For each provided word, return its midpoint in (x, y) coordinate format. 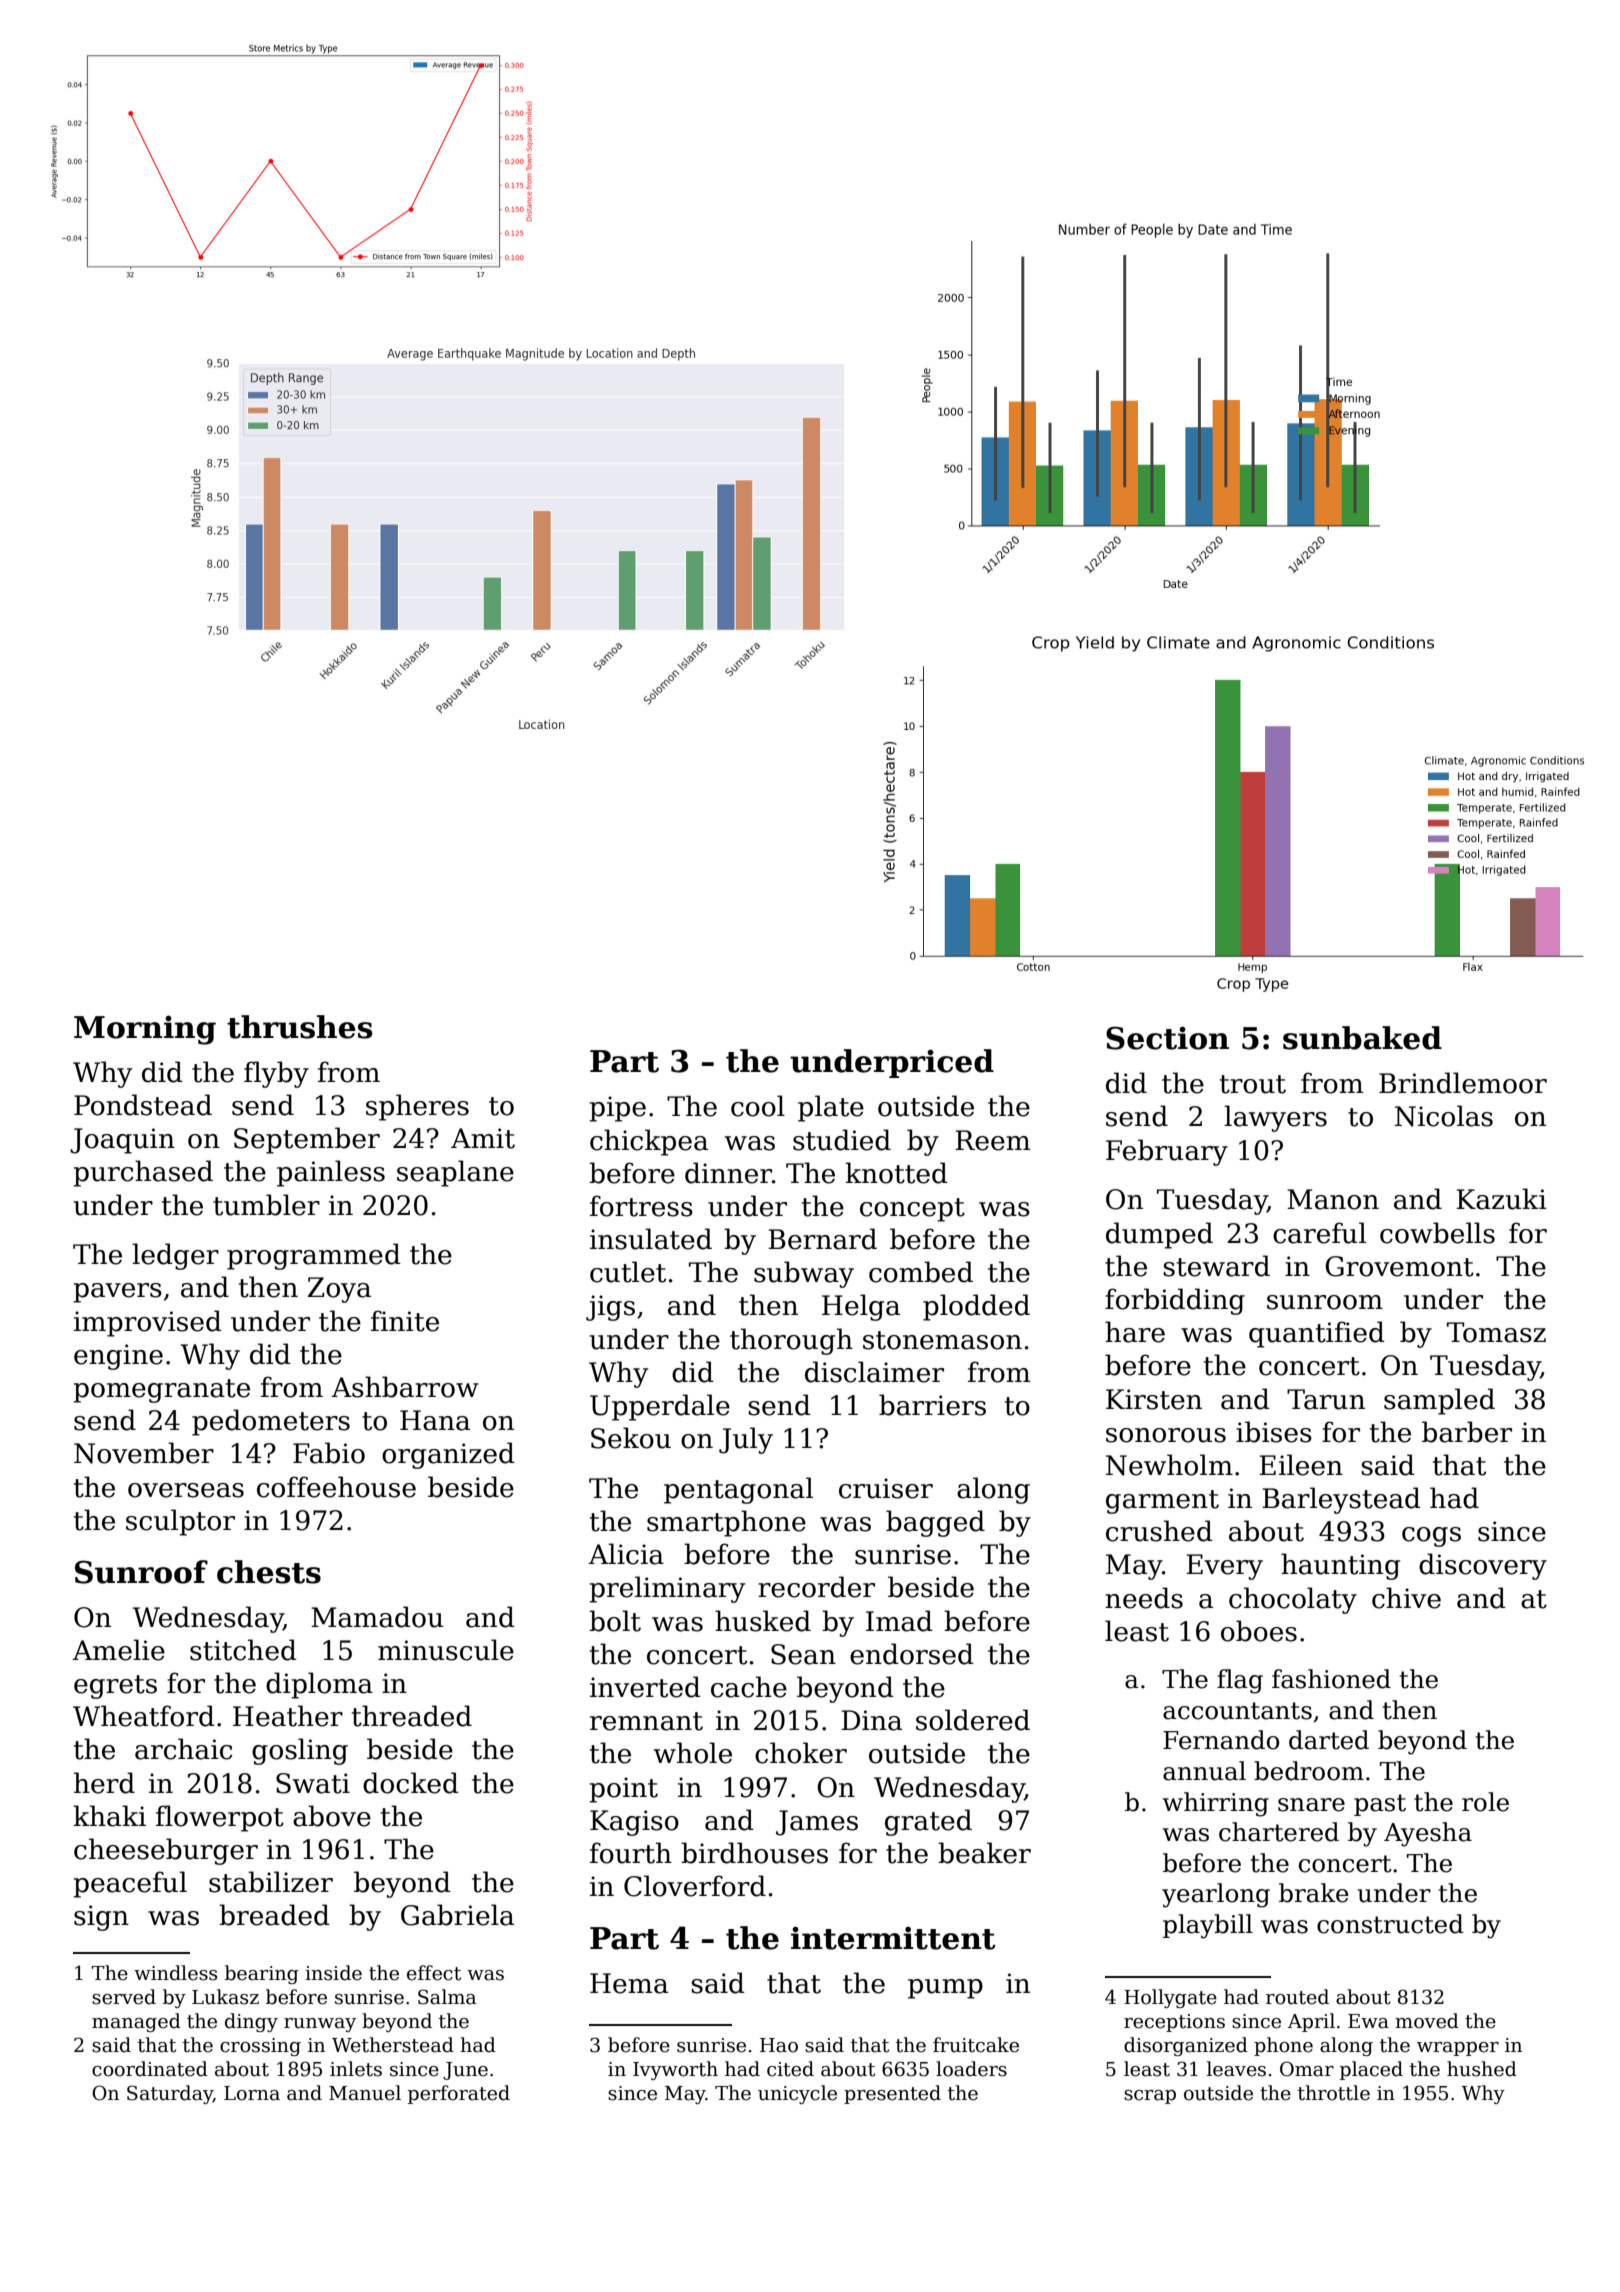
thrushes (300, 1027)
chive (1406, 1598)
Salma (447, 1997)
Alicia (626, 1554)
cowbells (1437, 1233)
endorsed (912, 1654)
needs (1144, 1598)
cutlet (628, 1272)
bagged (935, 1523)
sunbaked (1362, 1038)
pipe (617, 1109)
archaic (183, 1749)
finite (405, 1321)
